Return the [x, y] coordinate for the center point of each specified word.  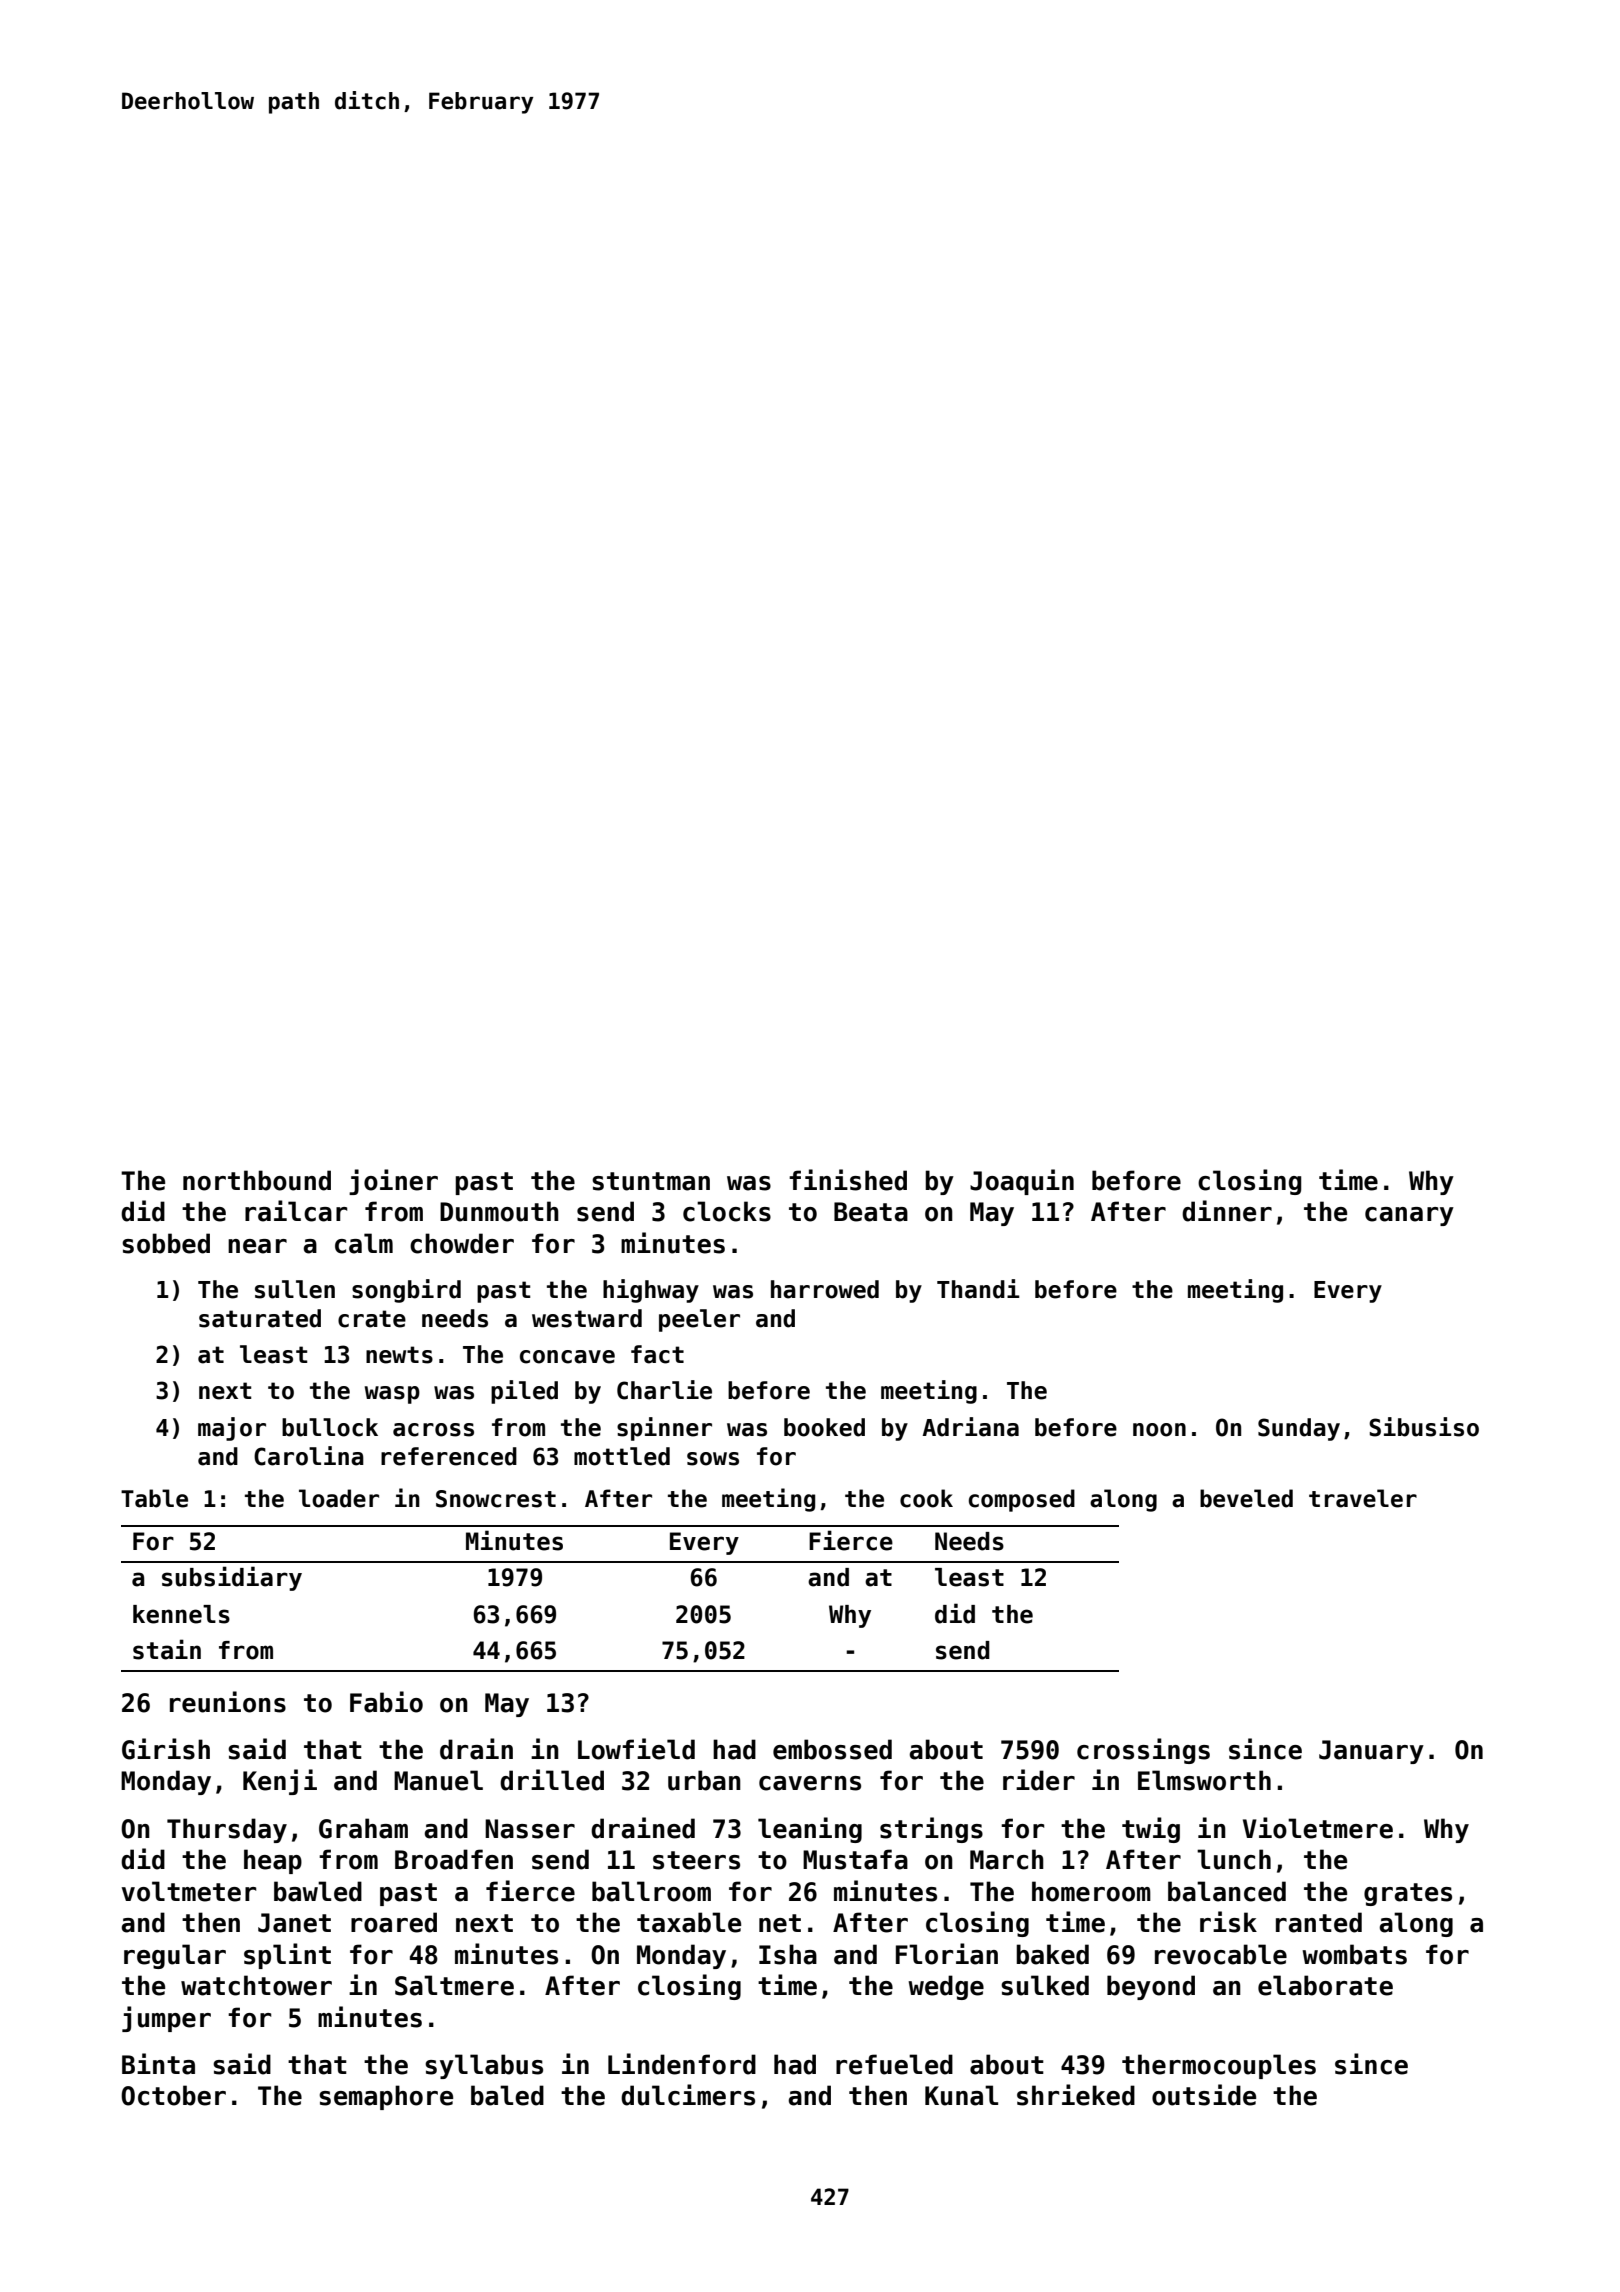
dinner [1227, 1211]
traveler [1363, 1498]
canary [1409, 1216]
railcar [296, 1211]
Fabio [386, 1702]
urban [704, 1780]
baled [507, 2095]
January [1371, 1752]
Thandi [978, 1289]
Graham [363, 1828]
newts [399, 1355]
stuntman [651, 1181]
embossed [832, 1749]
